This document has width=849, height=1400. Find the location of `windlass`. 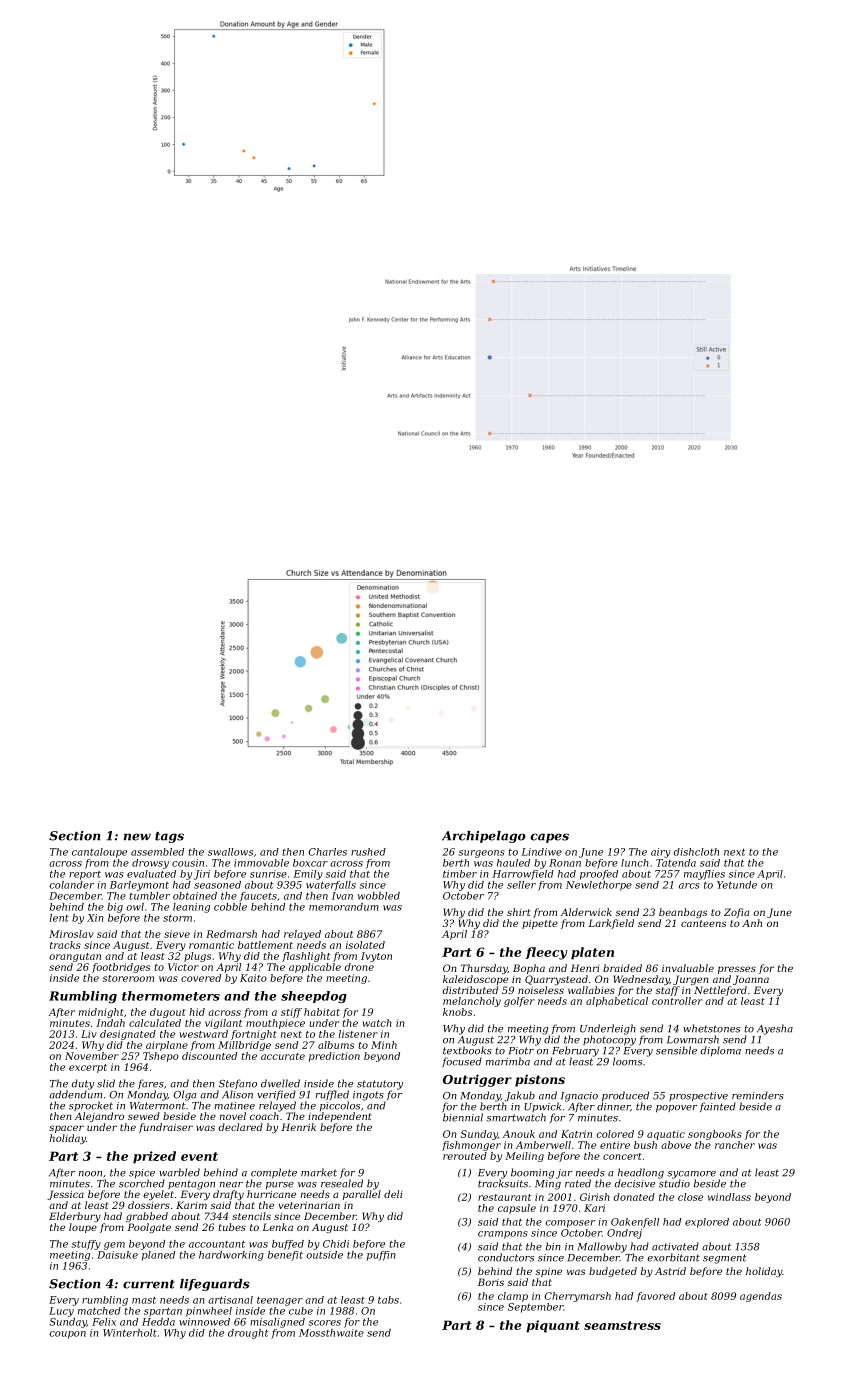

windlass is located at coordinates (729, 1197).
